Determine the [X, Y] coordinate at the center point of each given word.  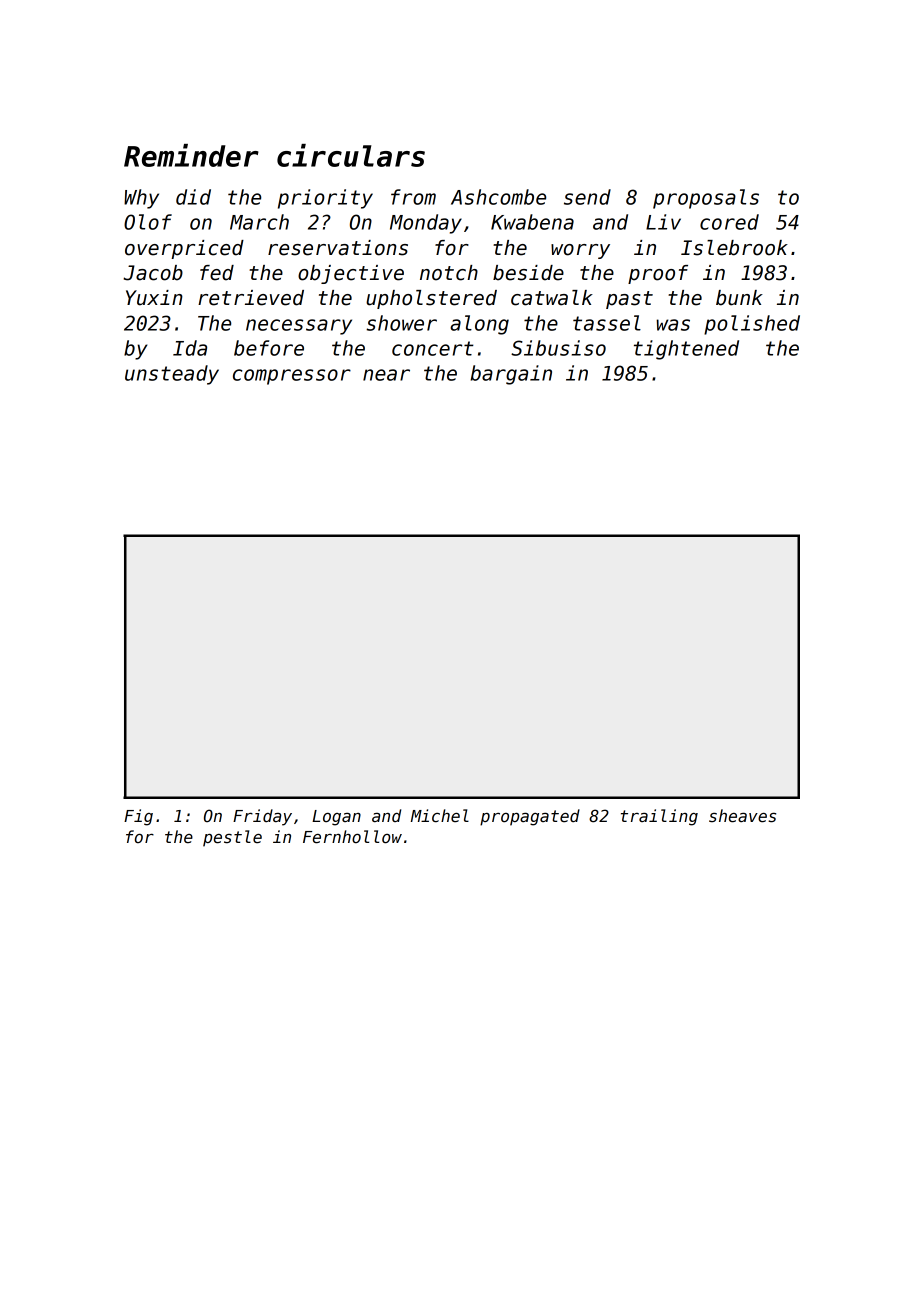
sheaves [742, 816]
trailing [659, 817]
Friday [262, 817]
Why [141, 199]
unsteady [172, 375]
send [587, 197]
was [673, 325]
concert [433, 348]
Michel [440, 816]
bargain [511, 375]
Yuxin [154, 298]
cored [729, 222]
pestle [232, 838]
